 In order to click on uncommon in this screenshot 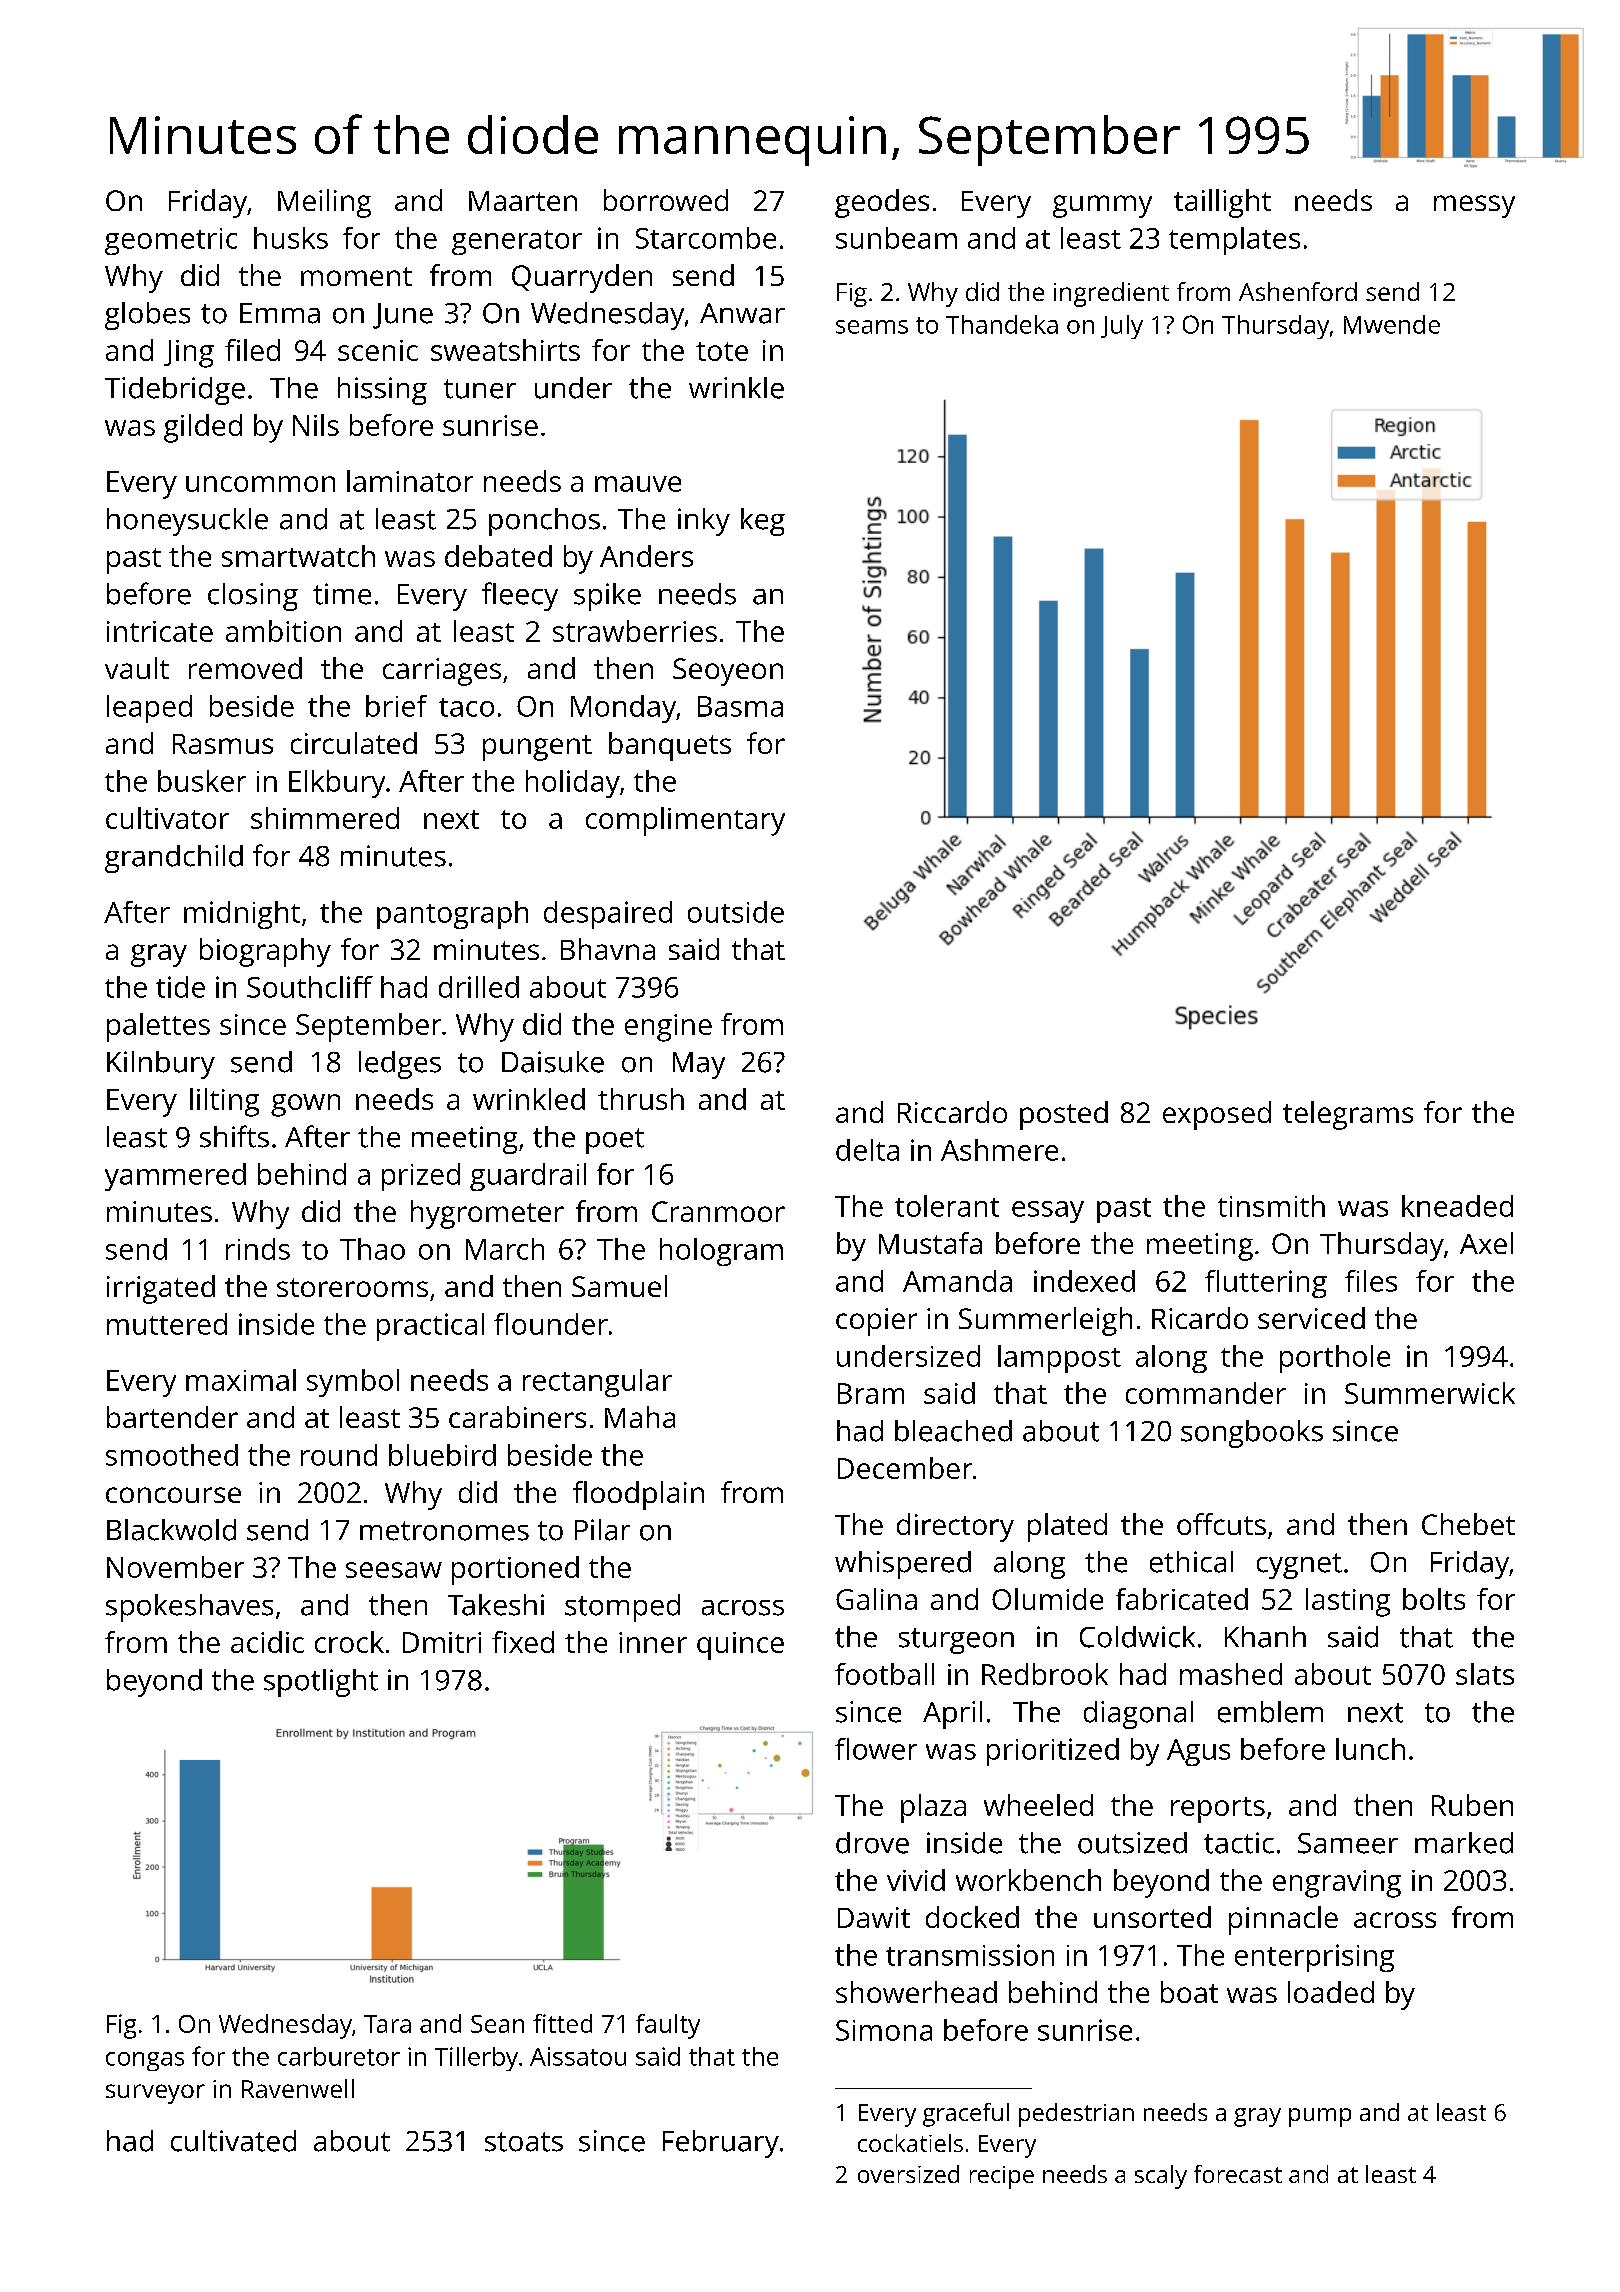, I will do `click(260, 484)`.
